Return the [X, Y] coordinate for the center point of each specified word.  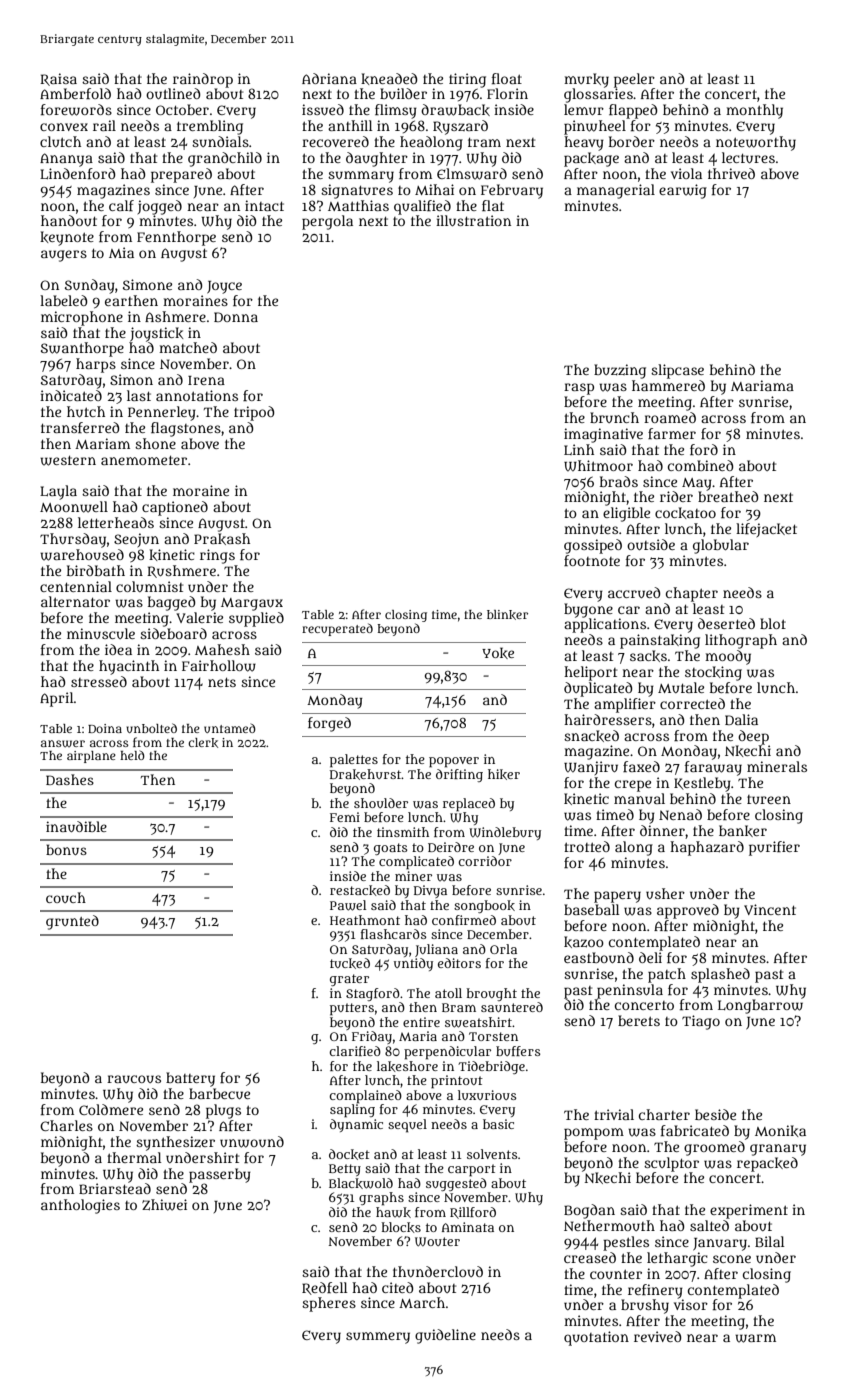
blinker [507, 615]
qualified [422, 207]
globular [721, 546]
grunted [72, 922]
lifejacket [766, 530]
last [139, 395]
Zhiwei [164, 1205]
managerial [616, 191]
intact [264, 205]
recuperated [337, 629]
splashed [720, 975]
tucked [350, 963]
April [57, 699]
